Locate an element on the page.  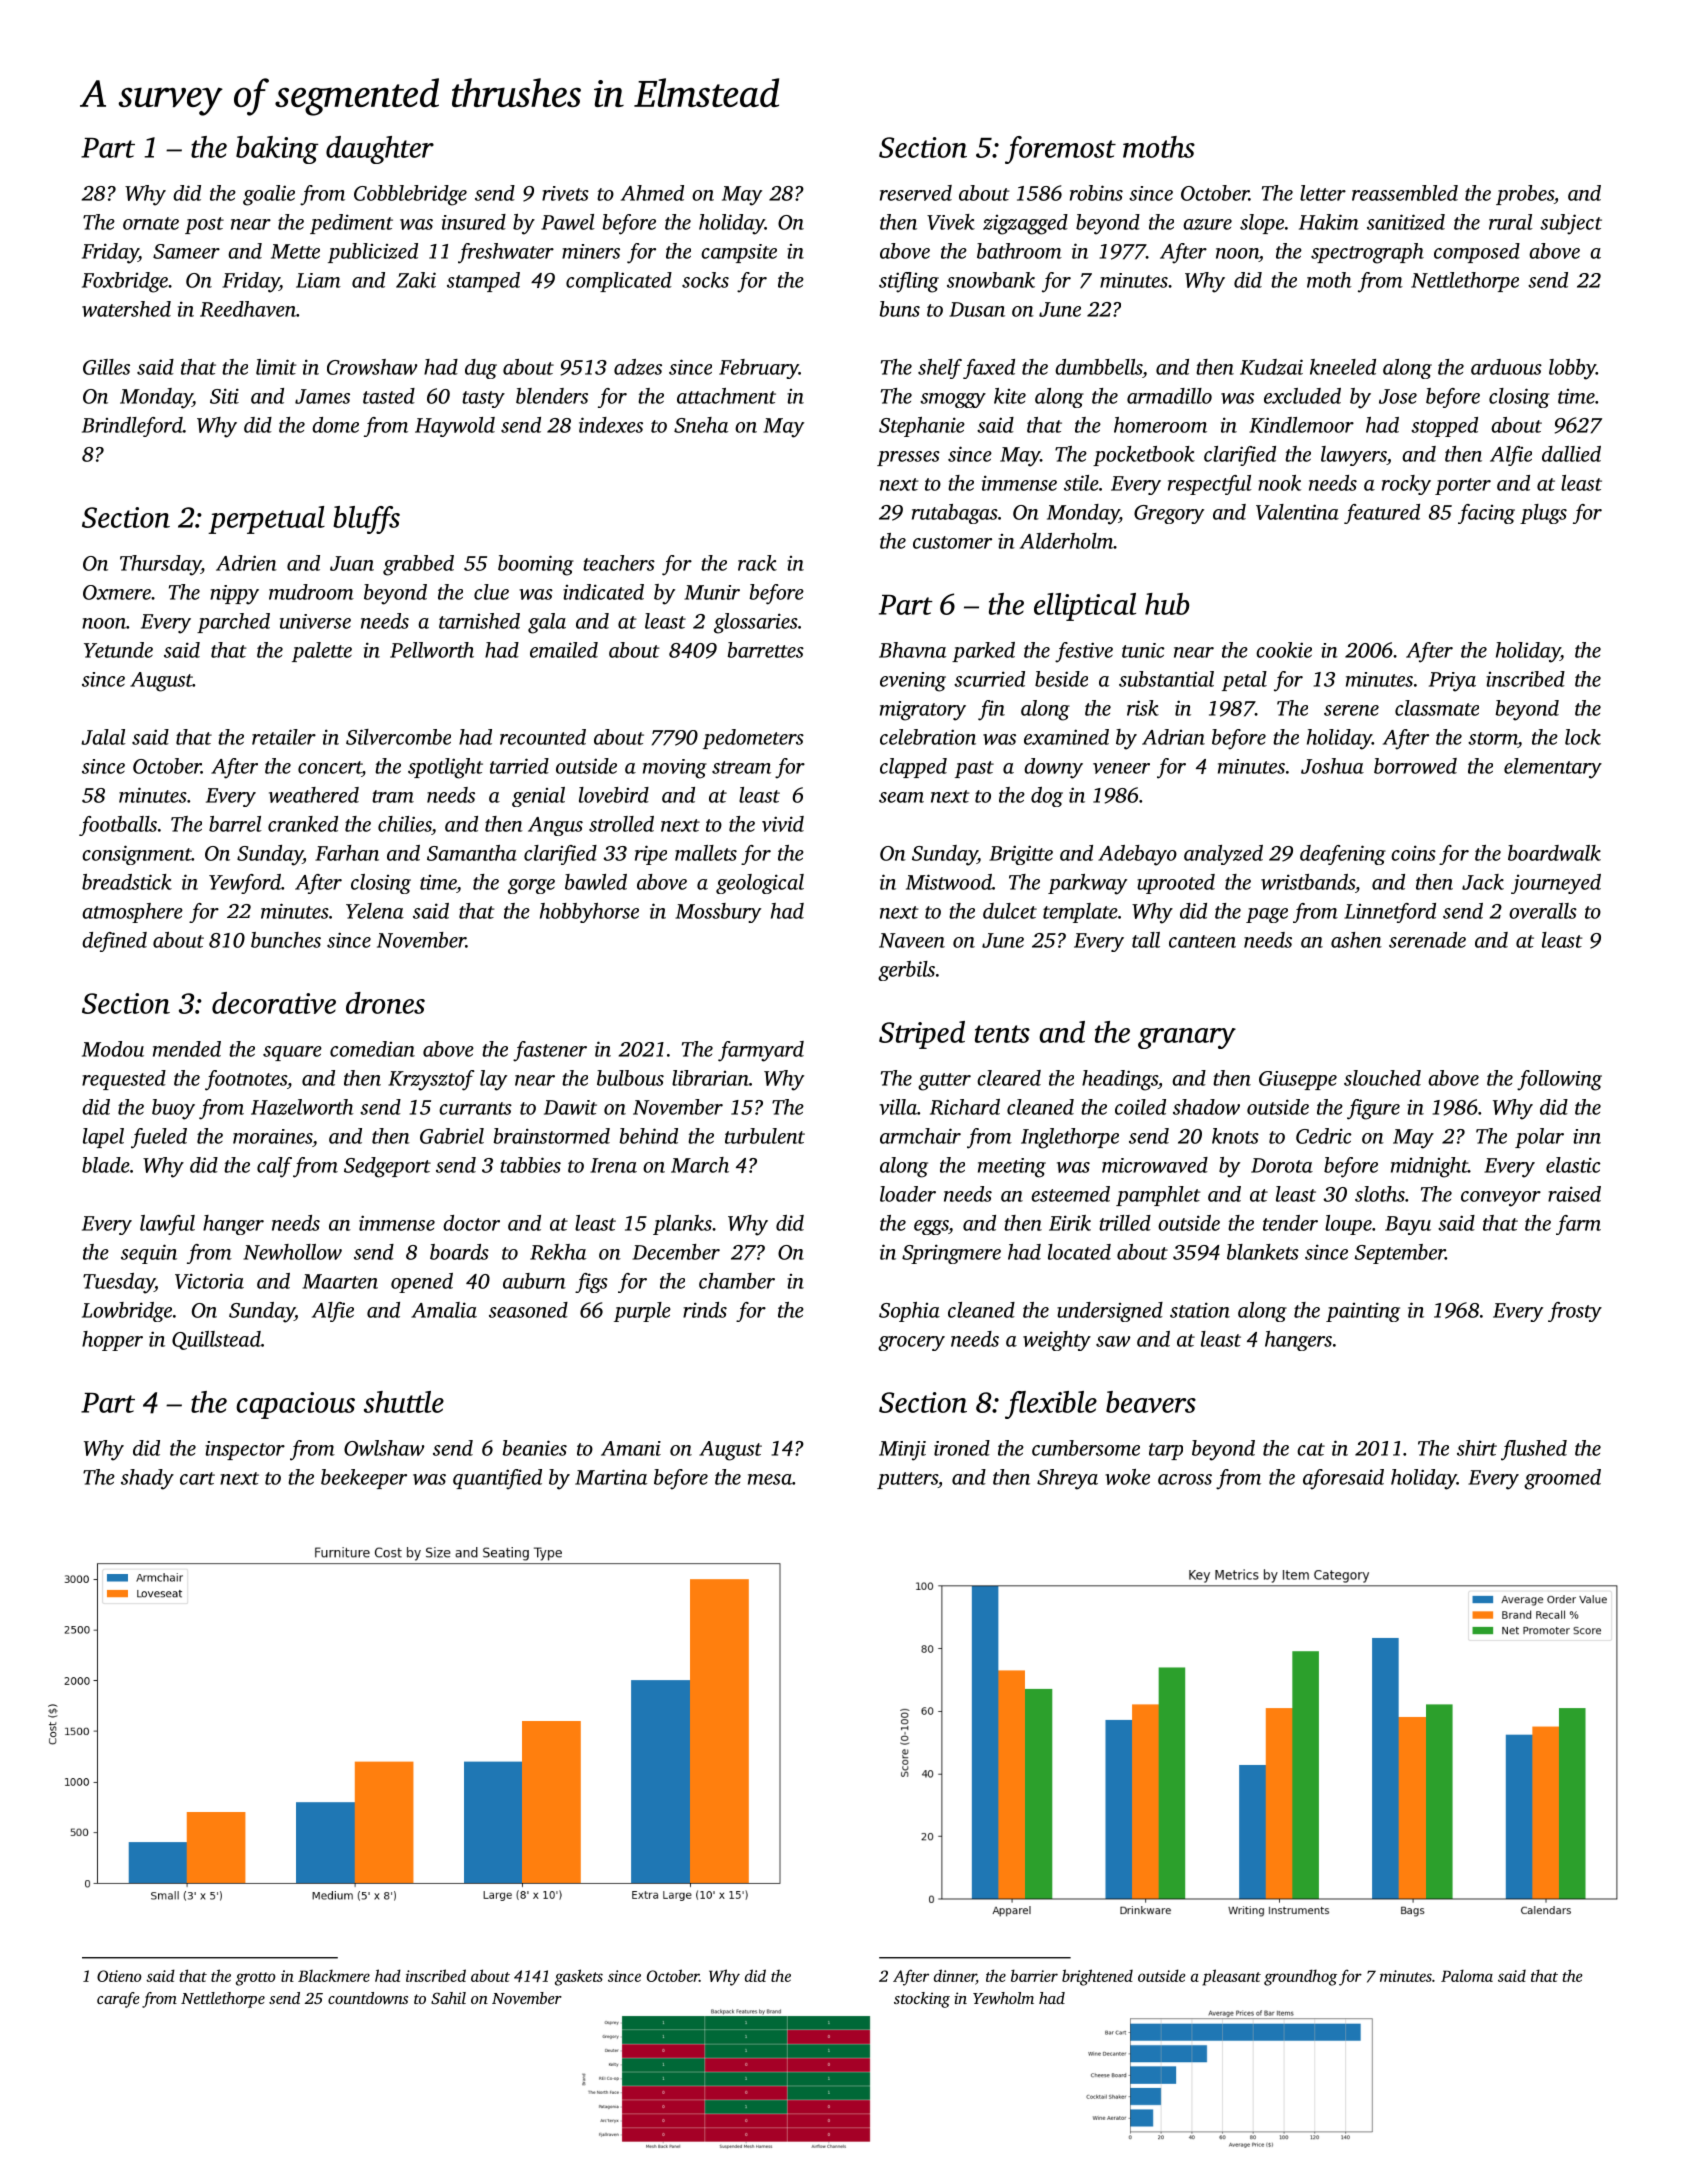
groomed is located at coordinates (1562, 1479).
